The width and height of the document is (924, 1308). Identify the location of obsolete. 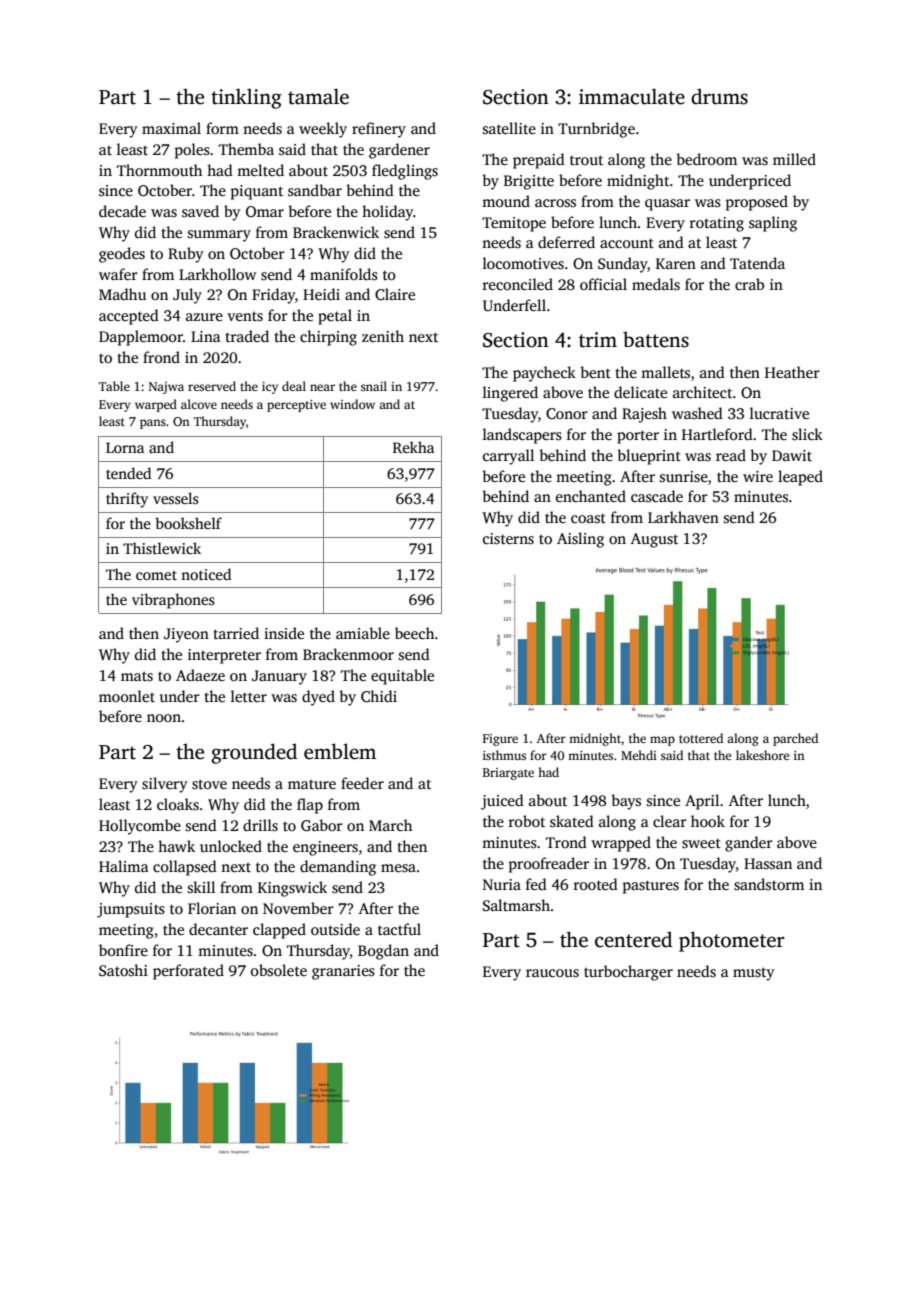
(279, 970).
